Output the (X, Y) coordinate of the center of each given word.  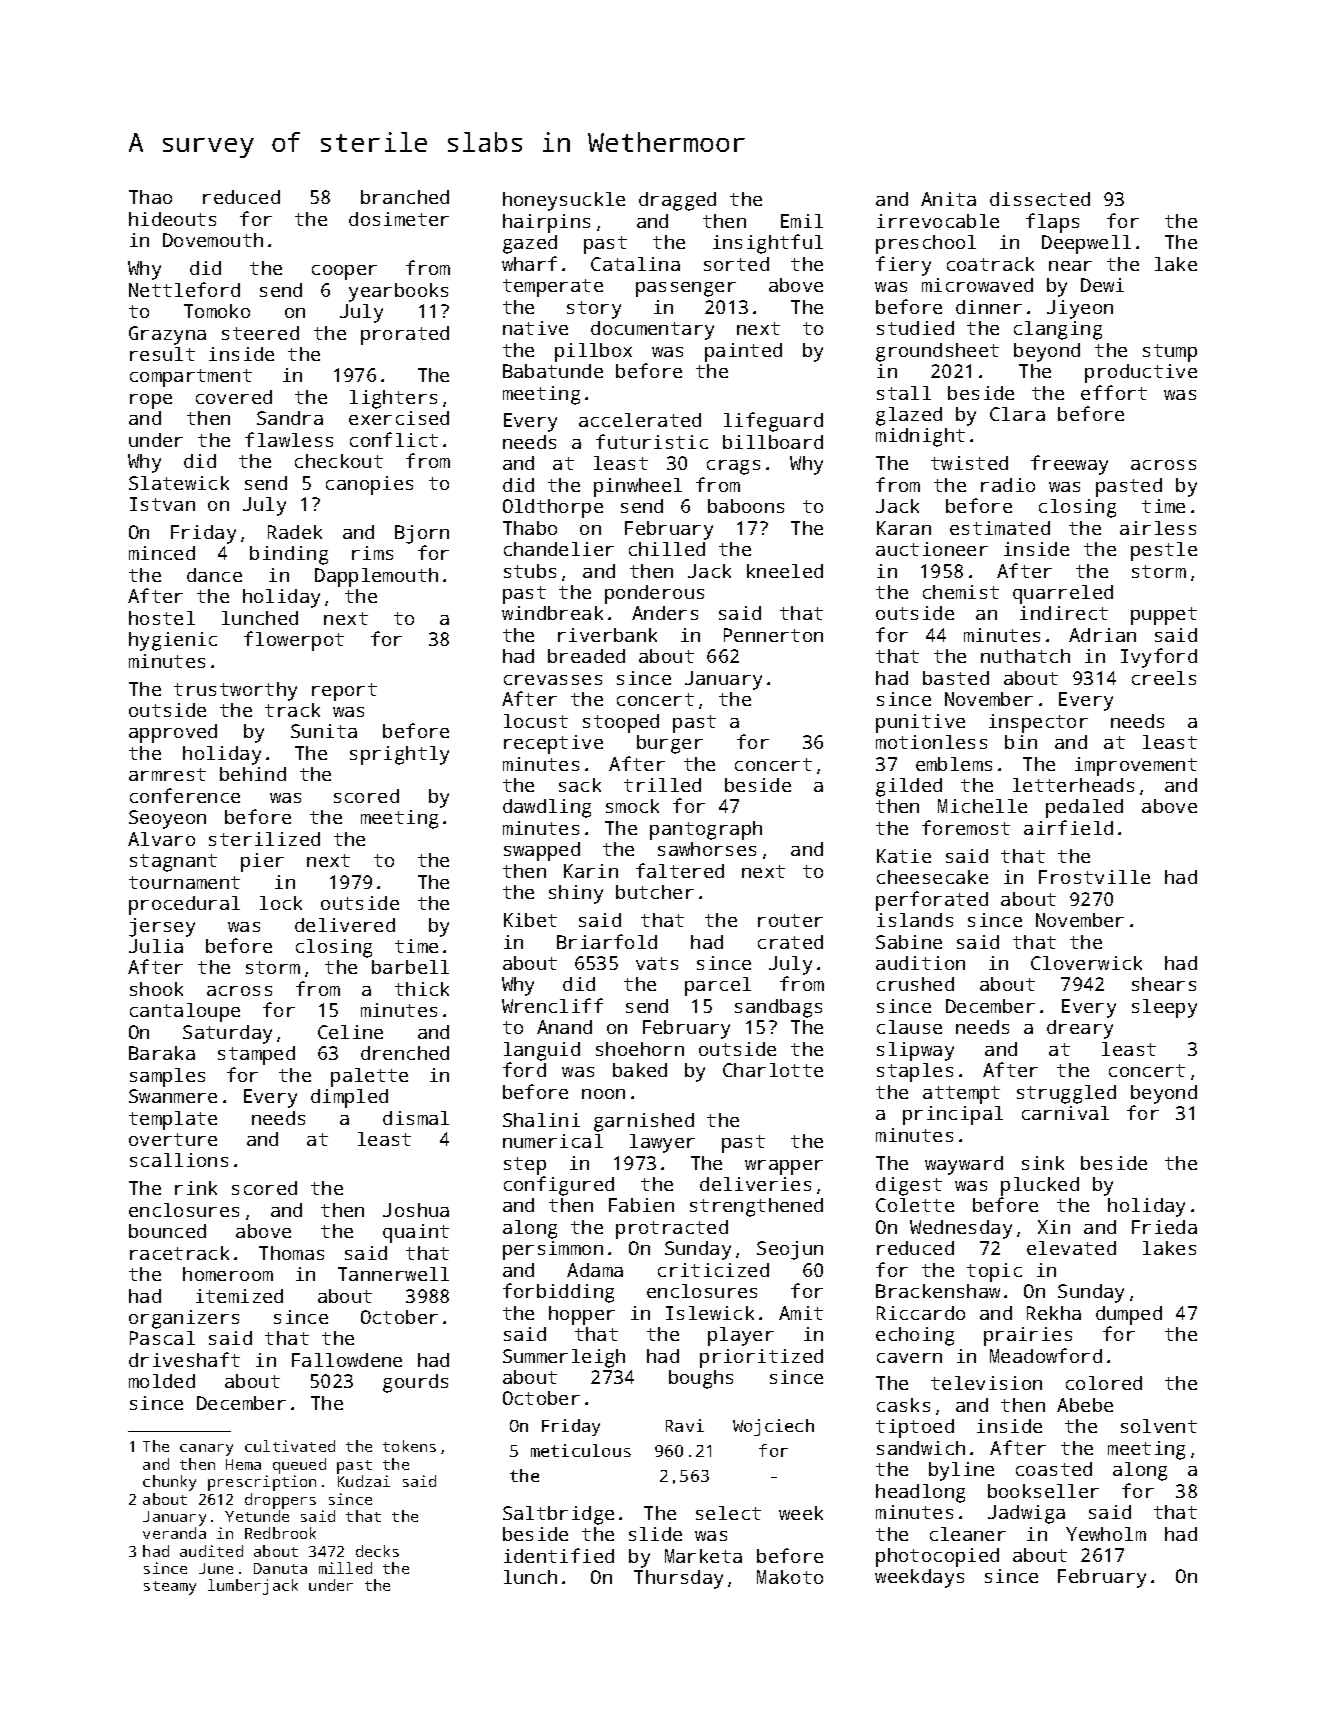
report (344, 692)
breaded (586, 656)
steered (260, 333)
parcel (718, 986)
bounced (167, 1231)
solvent (1159, 1426)
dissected (1040, 199)
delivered (345, 925)
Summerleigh (564, 1358)
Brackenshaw (938, 1291)
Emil (802, 221)
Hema (243, 1464)
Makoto (790, 1577)
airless (1158, 528)
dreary (1080, 1029)
